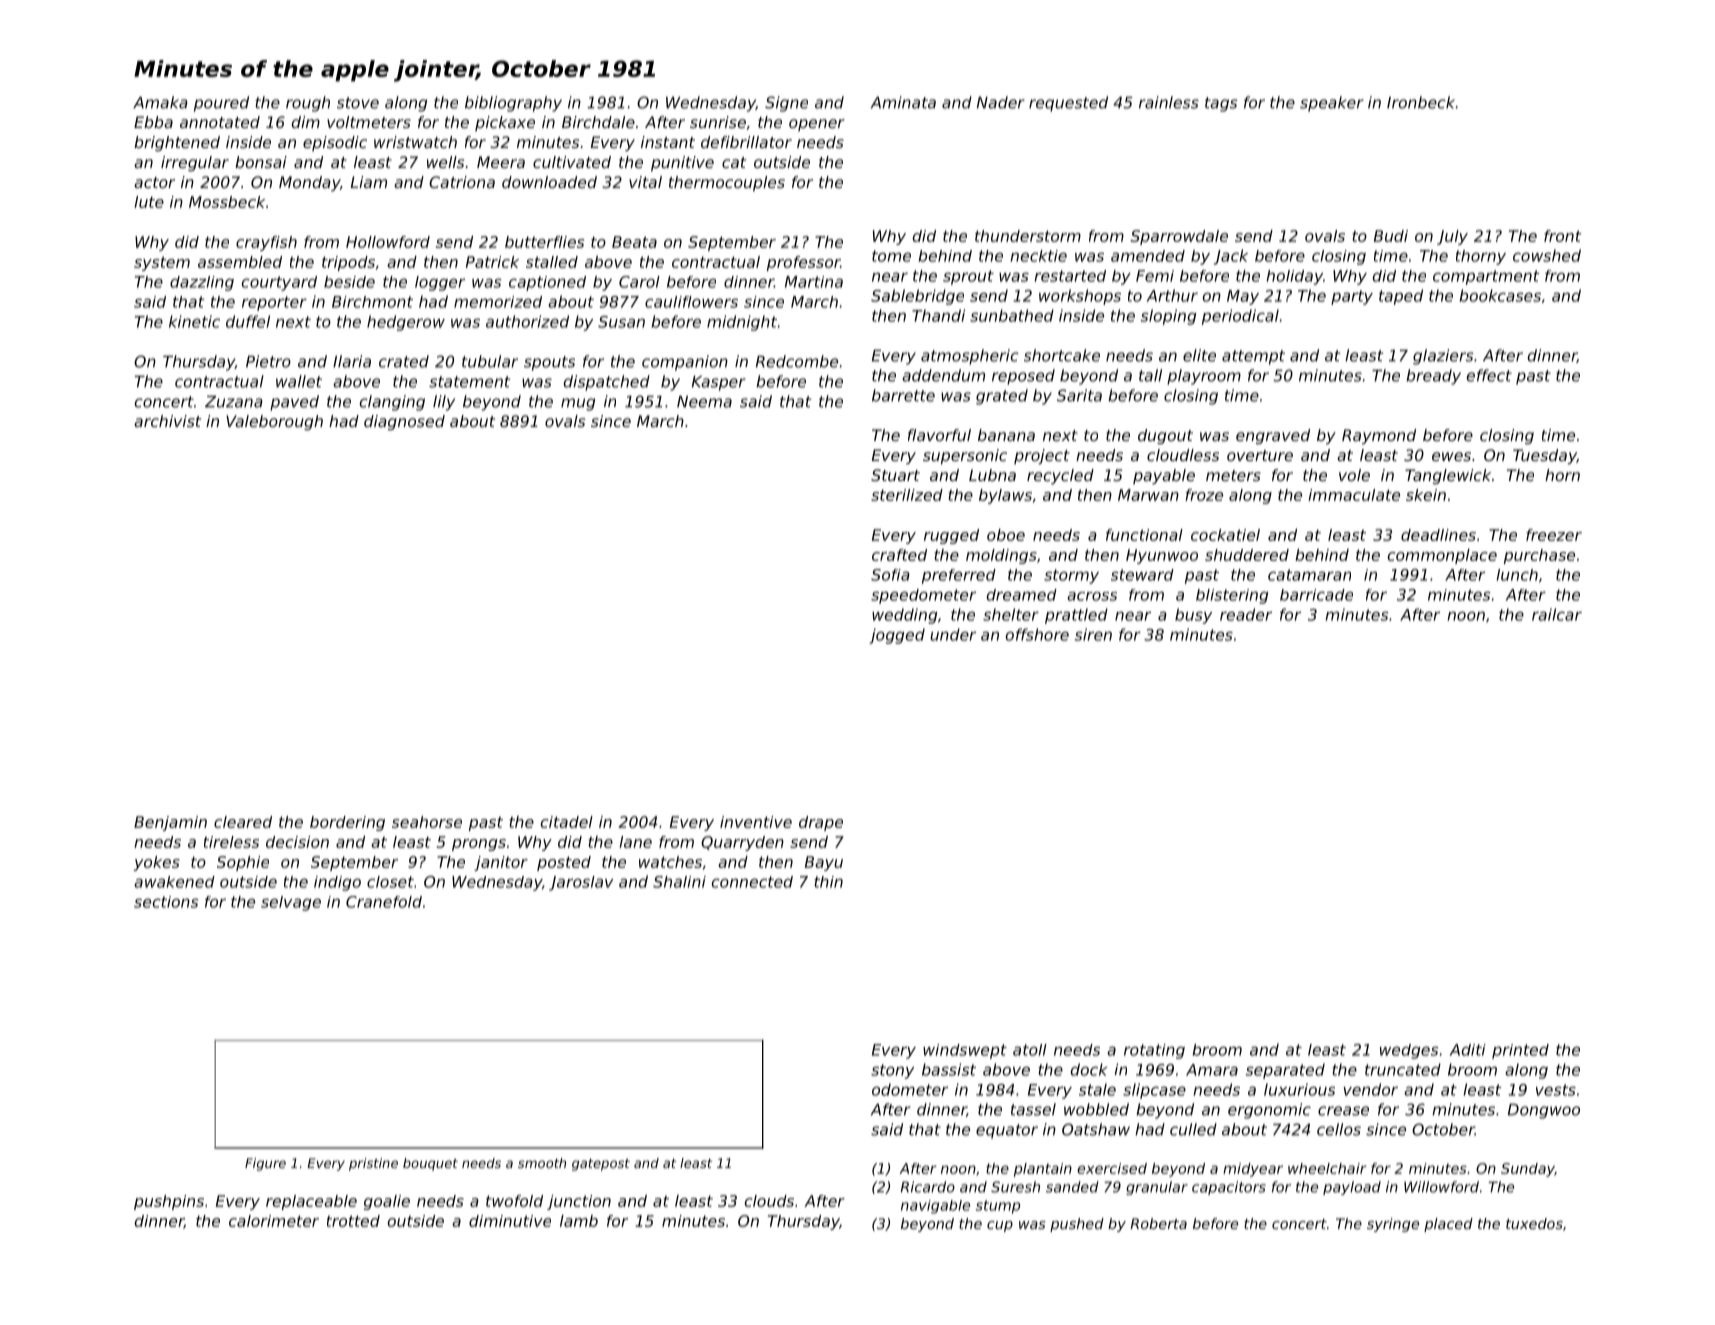 Image resolution: width=1715 pixels, height=1325 pixels. Describe the element at coordinates (897, 636) in the image. I see `jogged` at that location.
